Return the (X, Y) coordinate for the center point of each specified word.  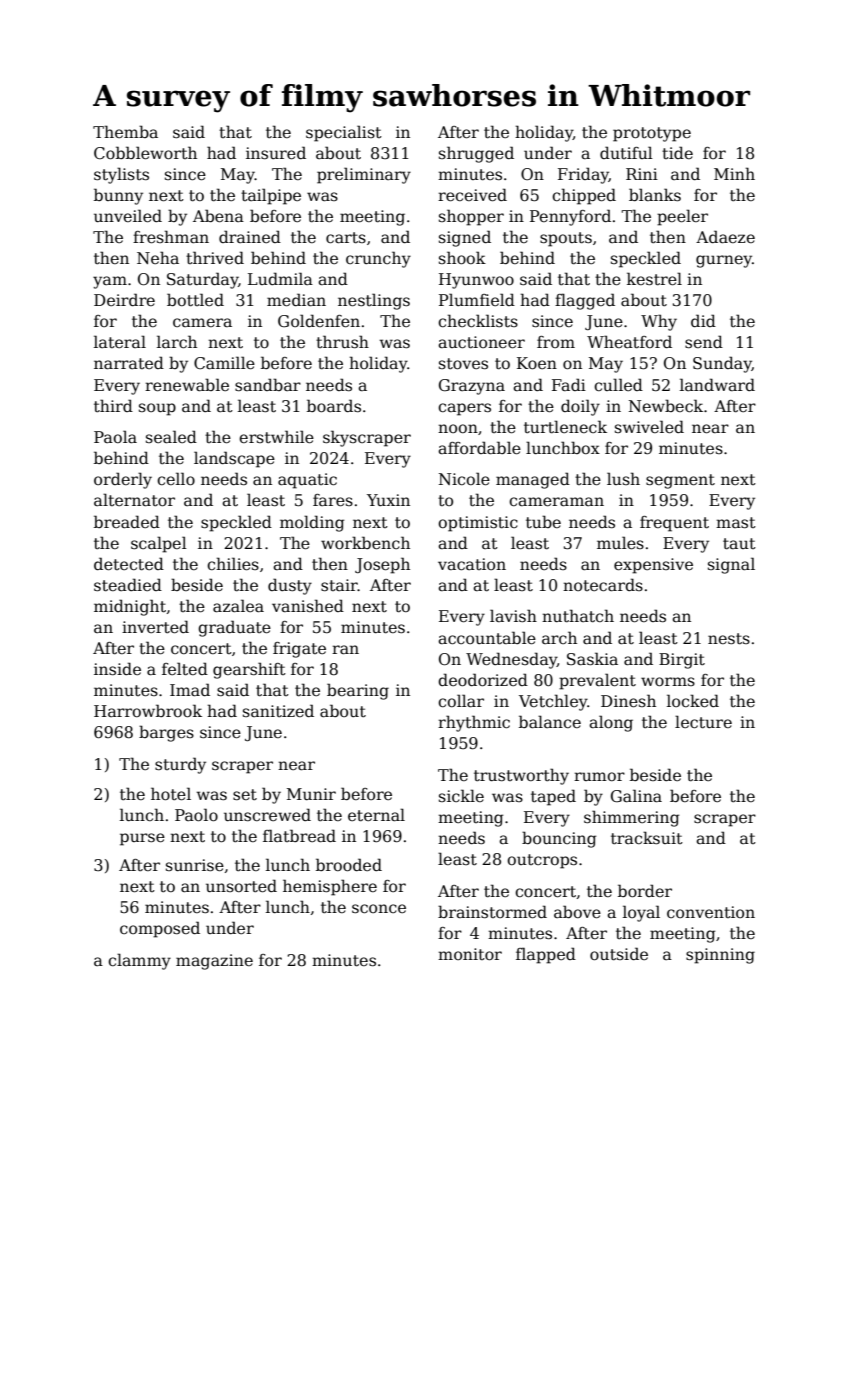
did (703, 320)
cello (176, 479)
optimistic (478, 524)
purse (142, 839)
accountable (487, 638)
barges (166, 733)
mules (620, 543)
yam (110, 282)
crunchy (378, 259)
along (611, 723)
